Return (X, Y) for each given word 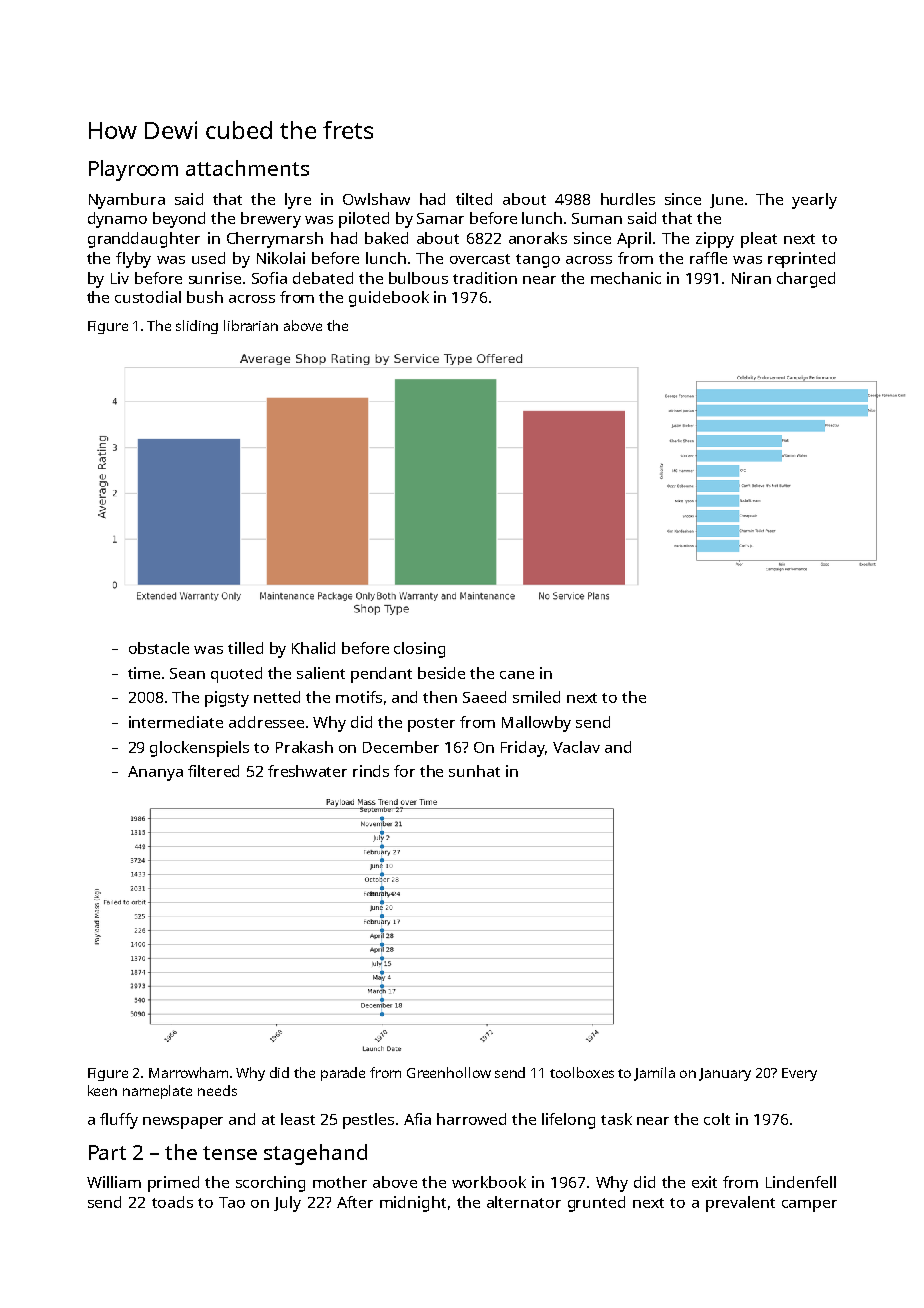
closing (419, 650)
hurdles (628, 199)
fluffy (119, 1121)
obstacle (159, 648)
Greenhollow (449, 1072)
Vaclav (576, 747)
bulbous (418, 278)
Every (799, 1074)
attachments (247, 168)
